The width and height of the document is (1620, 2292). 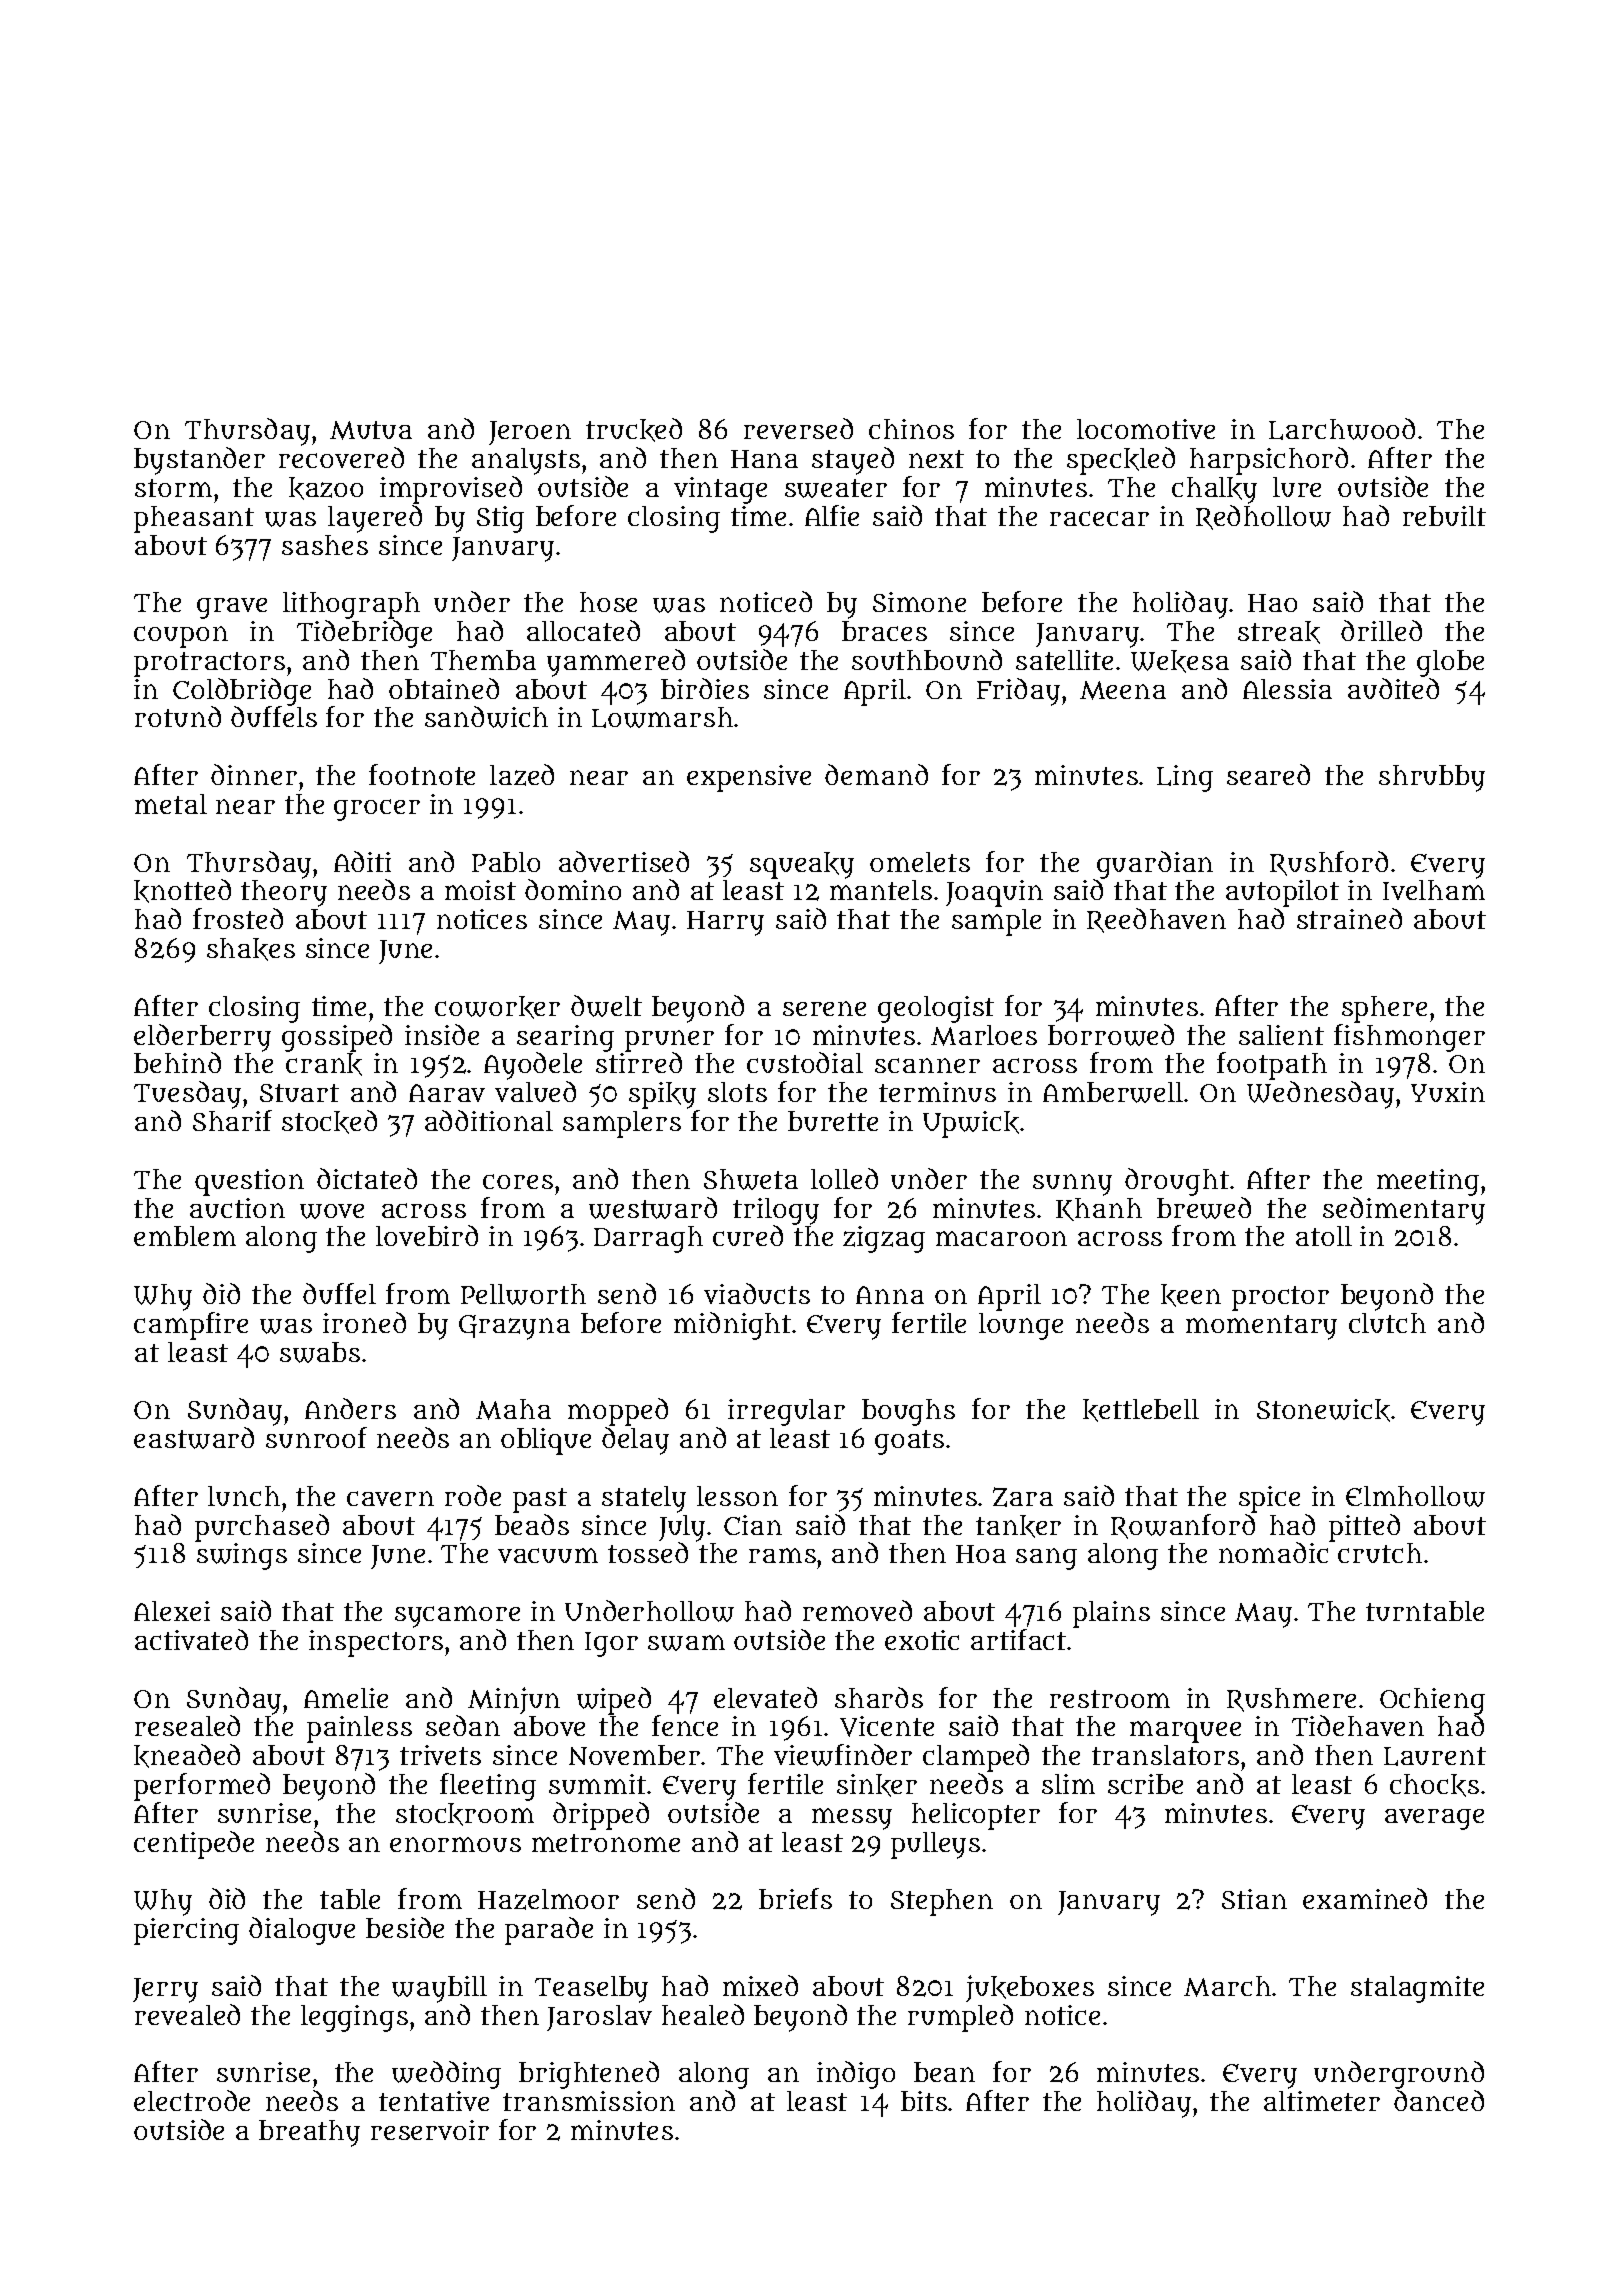 I want to click on pruner, so click(x=669, y=1041).
